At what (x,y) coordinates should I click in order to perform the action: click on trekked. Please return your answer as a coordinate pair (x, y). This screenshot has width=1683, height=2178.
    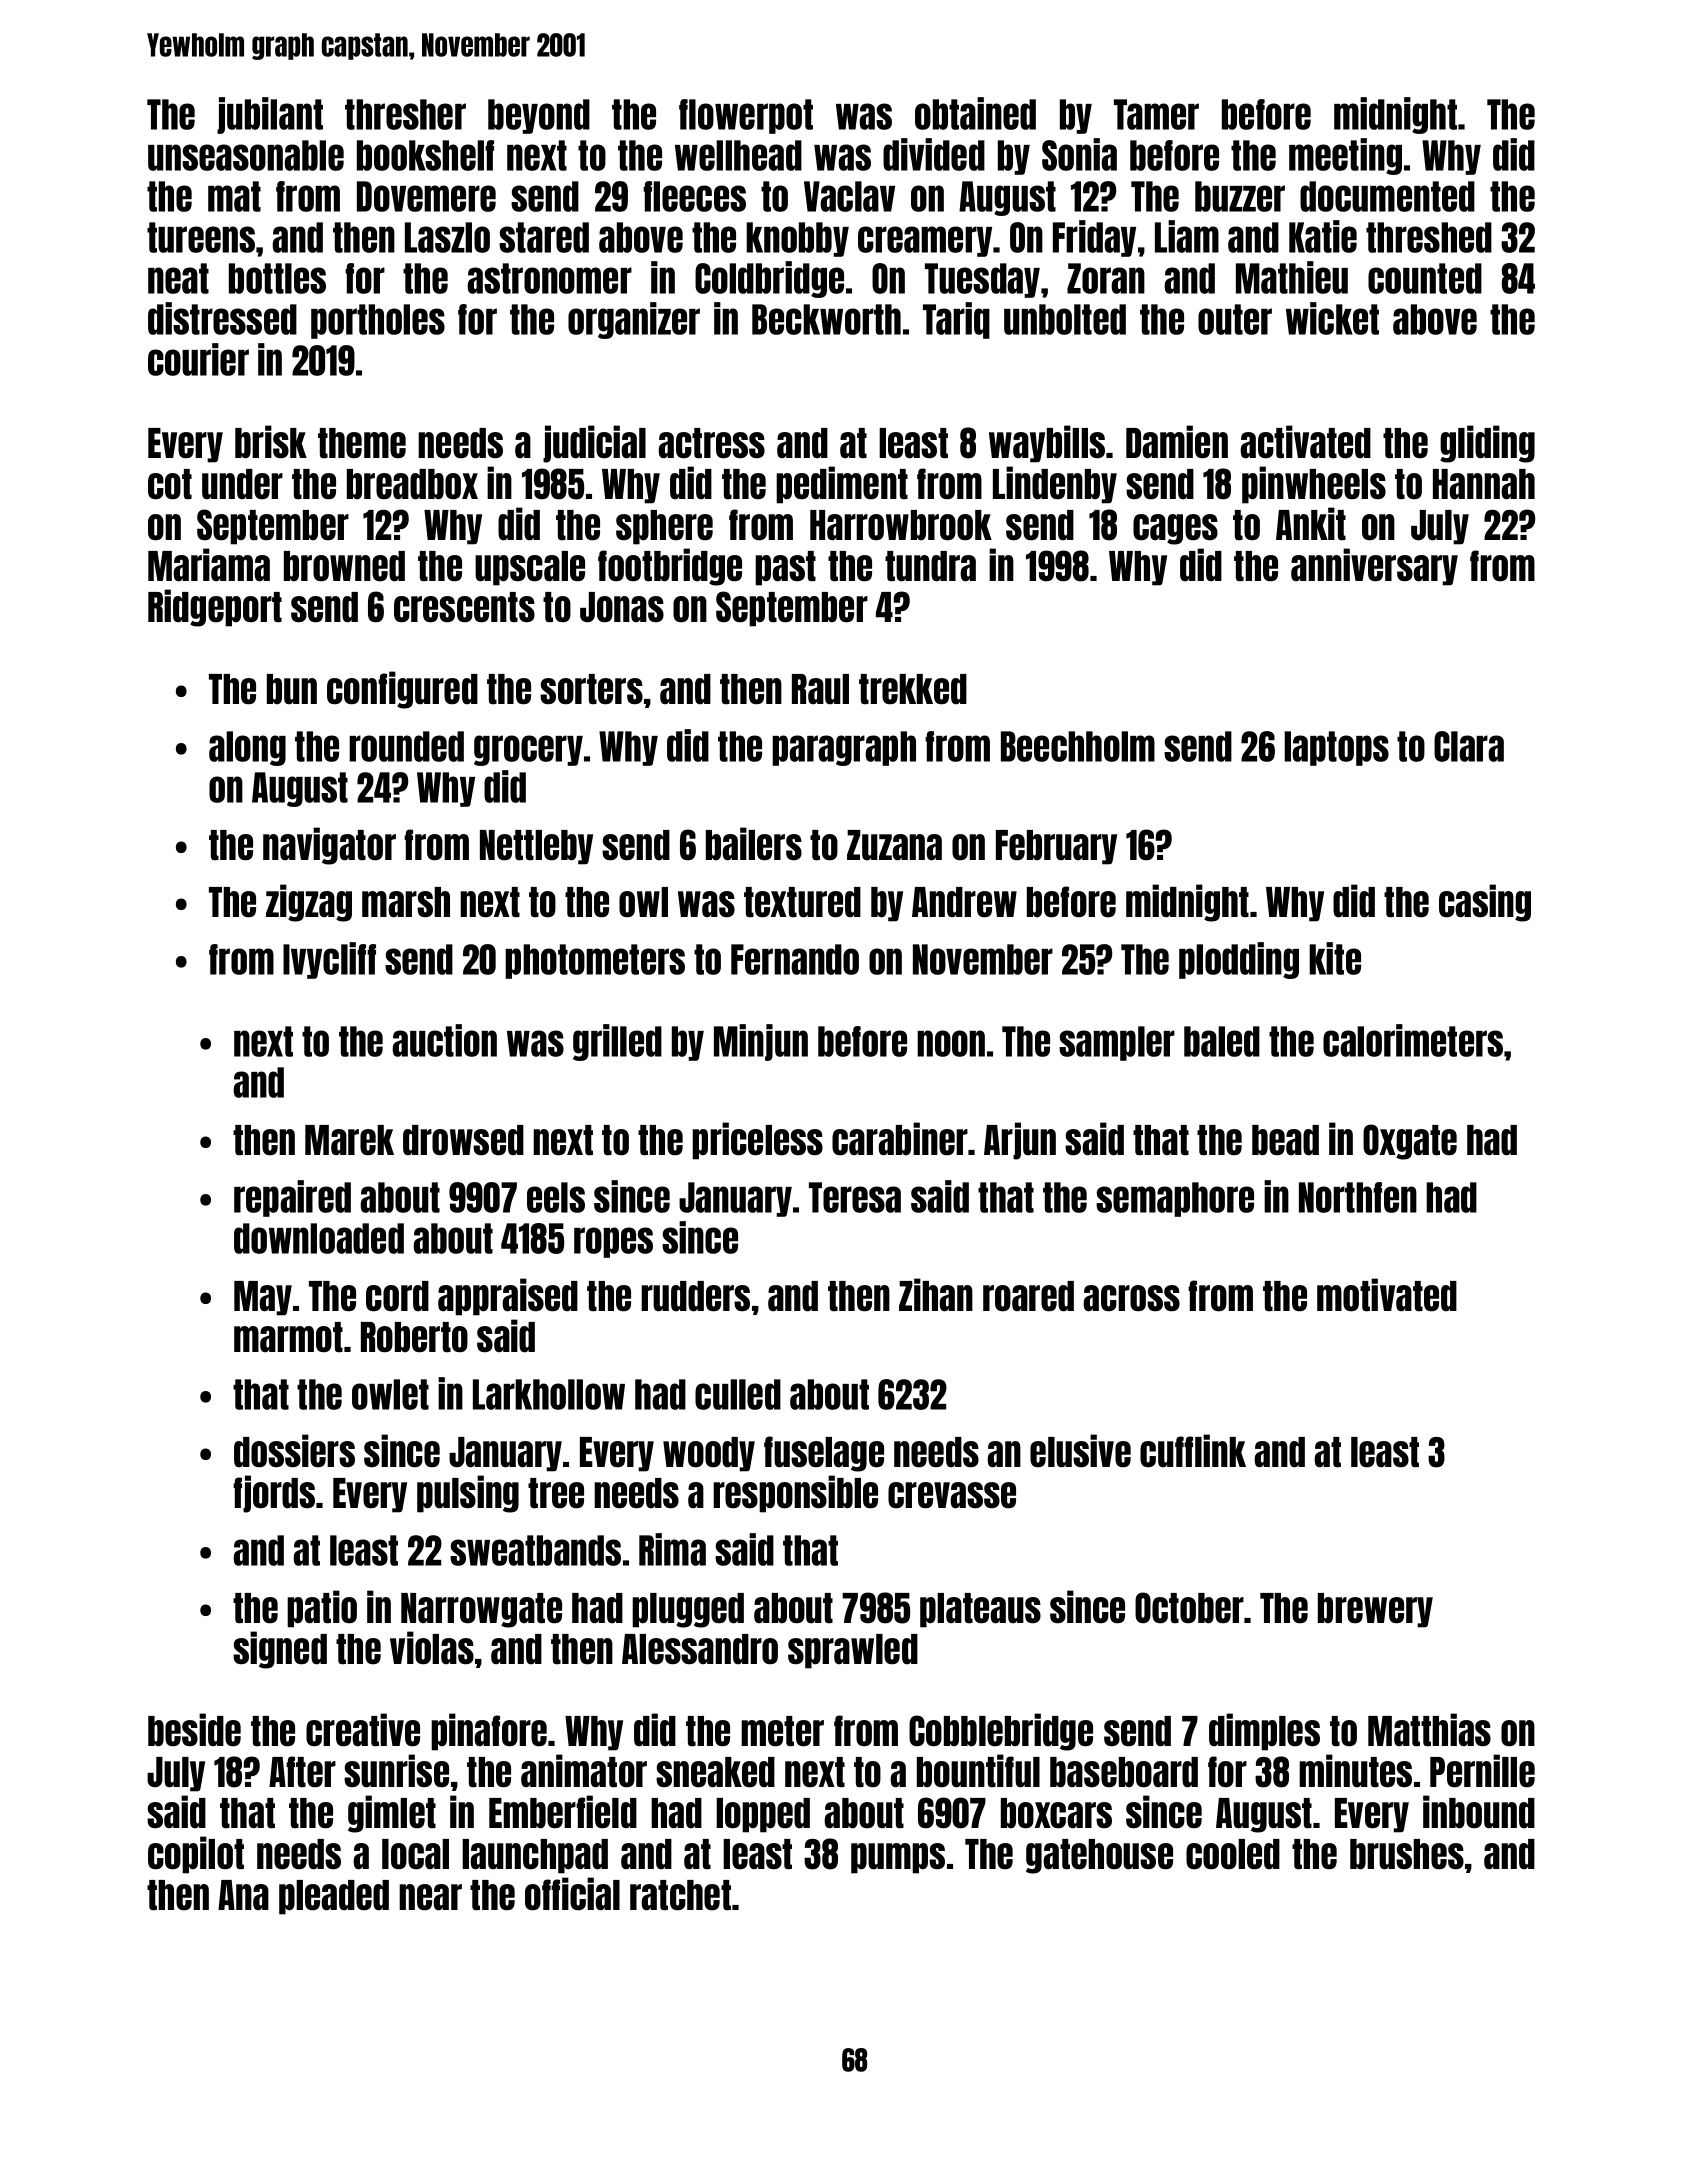
    Looking at the image, I should click on (913, 689).
